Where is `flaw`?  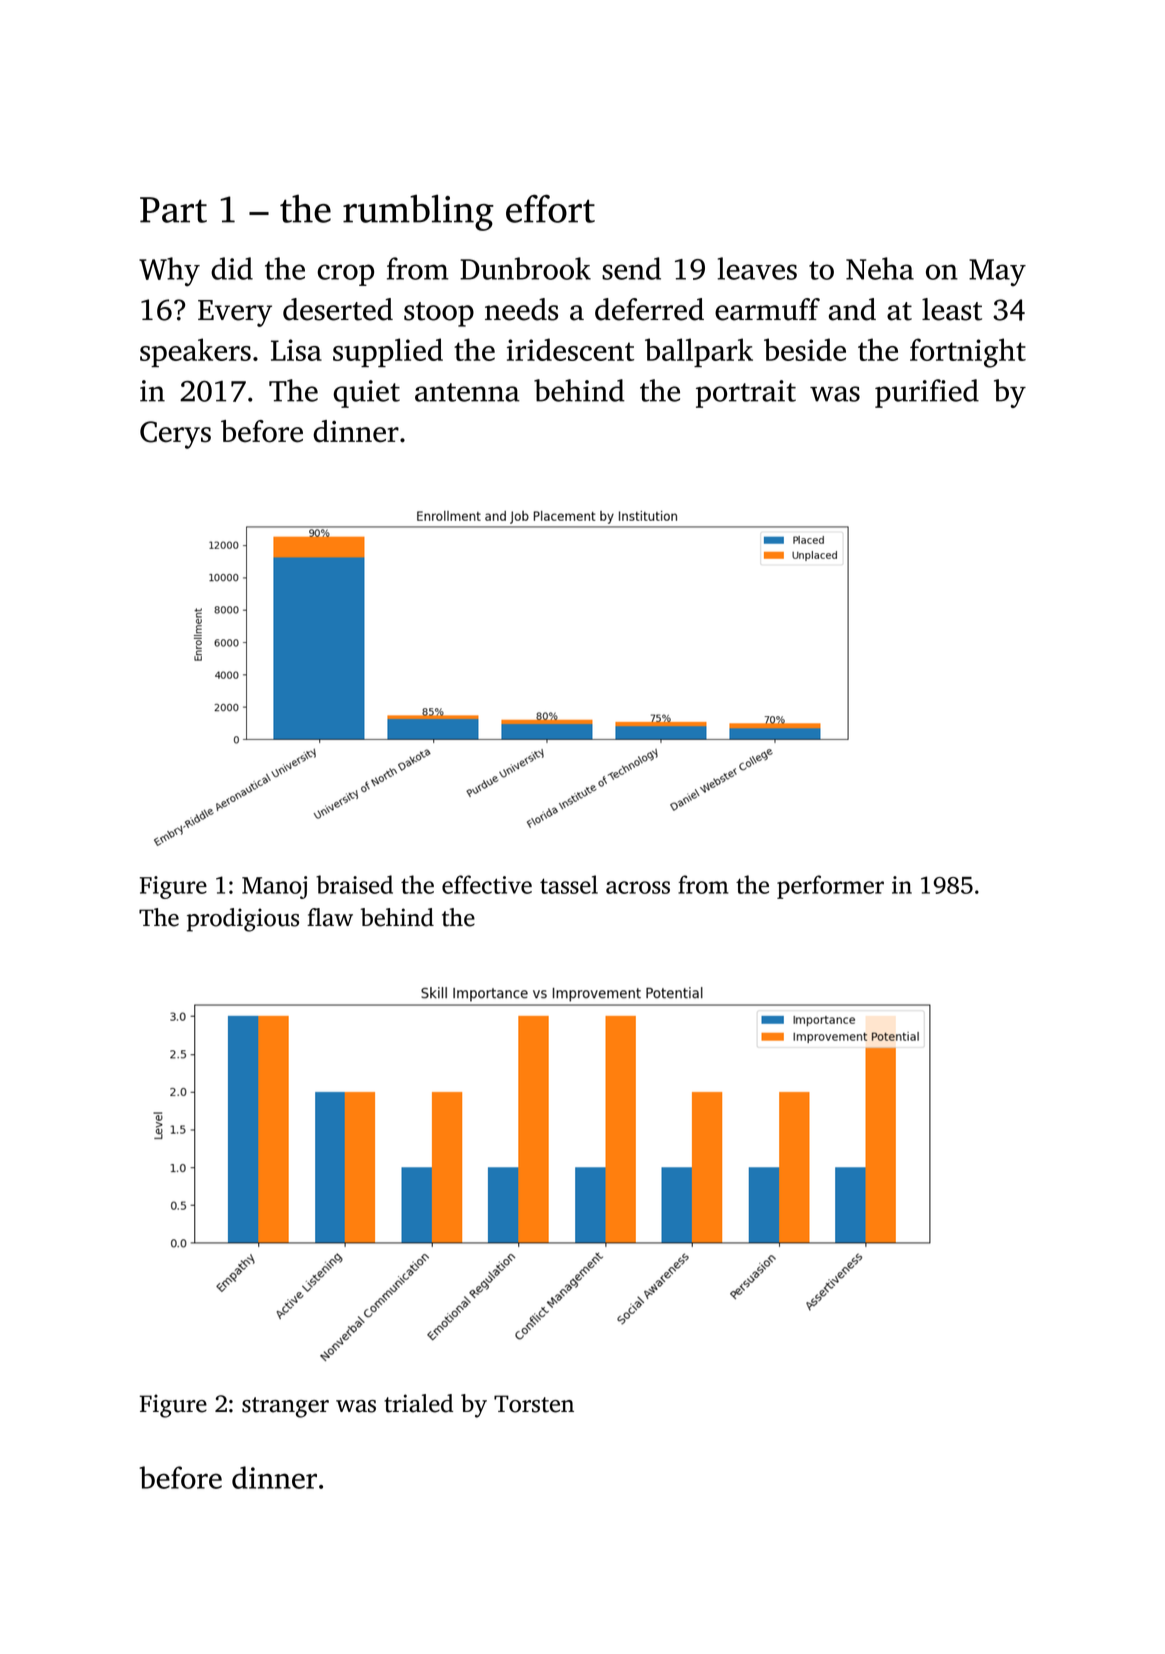
flaw is located at coordinates (330, 917).
